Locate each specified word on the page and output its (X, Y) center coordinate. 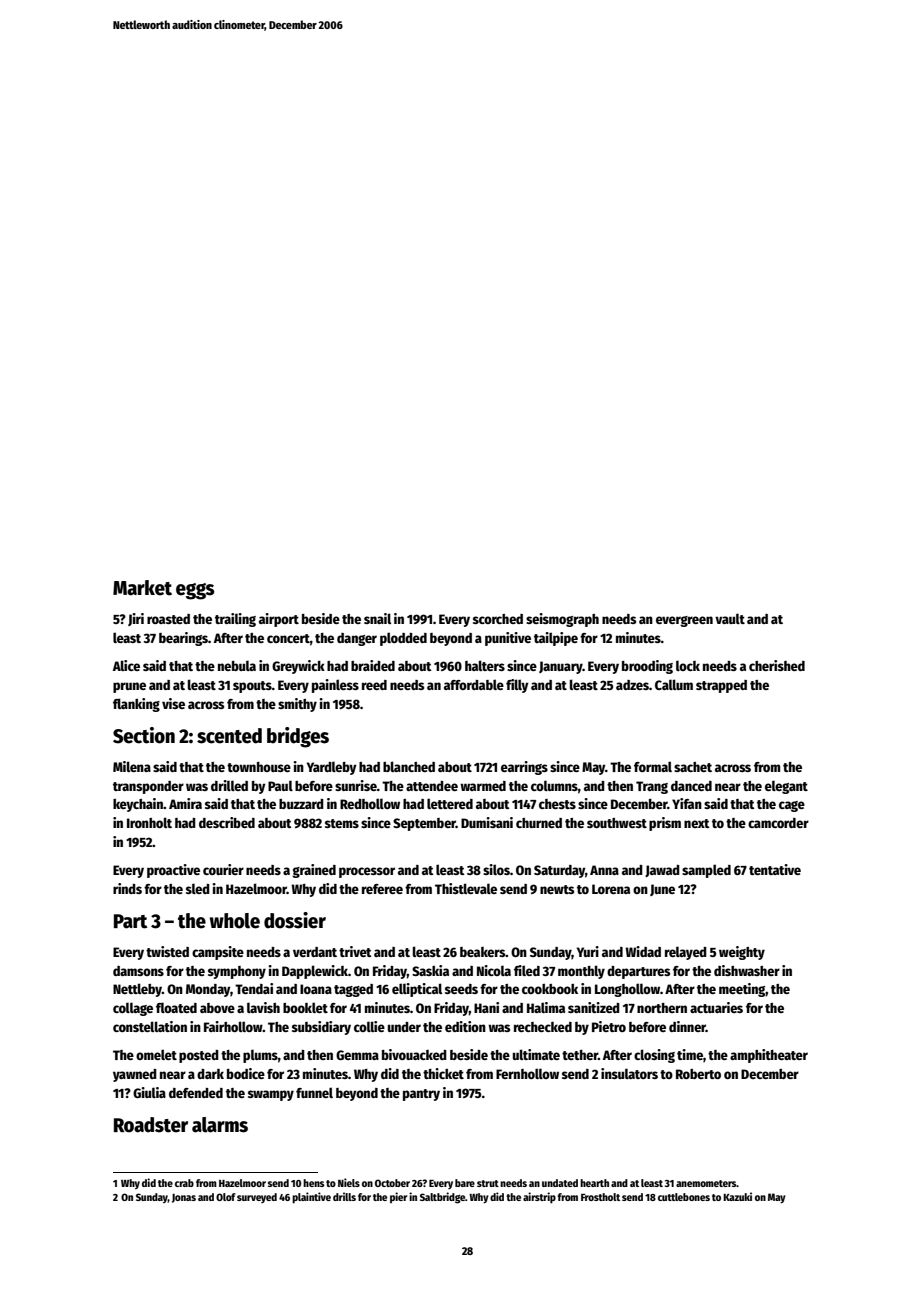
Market (142, 588)
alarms (220, 1125)
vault (730, 618)
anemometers (706, 1183)
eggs (195, 591)
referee (382, 889)
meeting (742, 990)
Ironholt (149, 822)
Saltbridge (442, 1198)
